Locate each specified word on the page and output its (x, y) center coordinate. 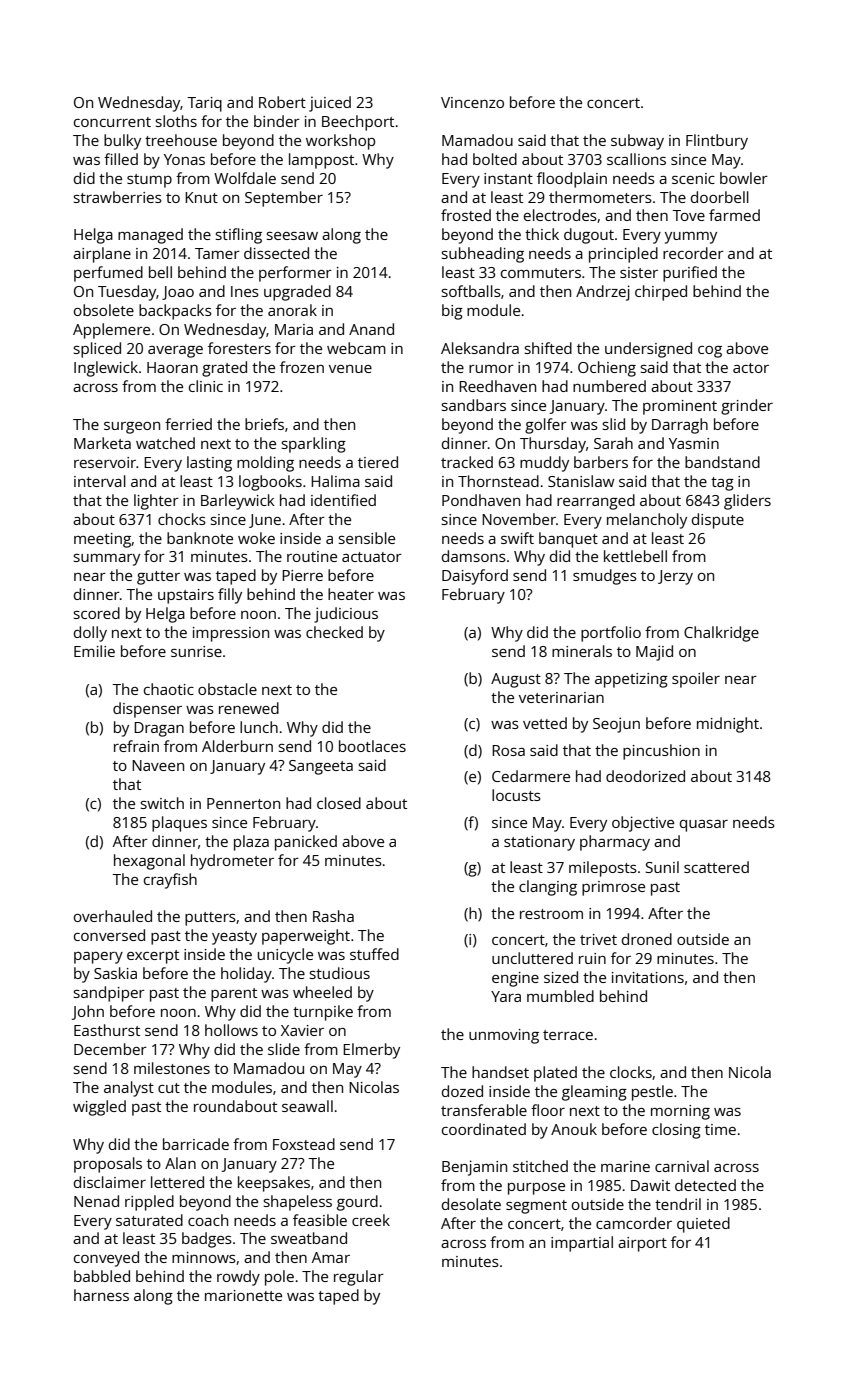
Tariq (204, 104)
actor (751, 368)
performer (295, 274)
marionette (243, 1295)
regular (359, 1278)
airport (642, 1244)
